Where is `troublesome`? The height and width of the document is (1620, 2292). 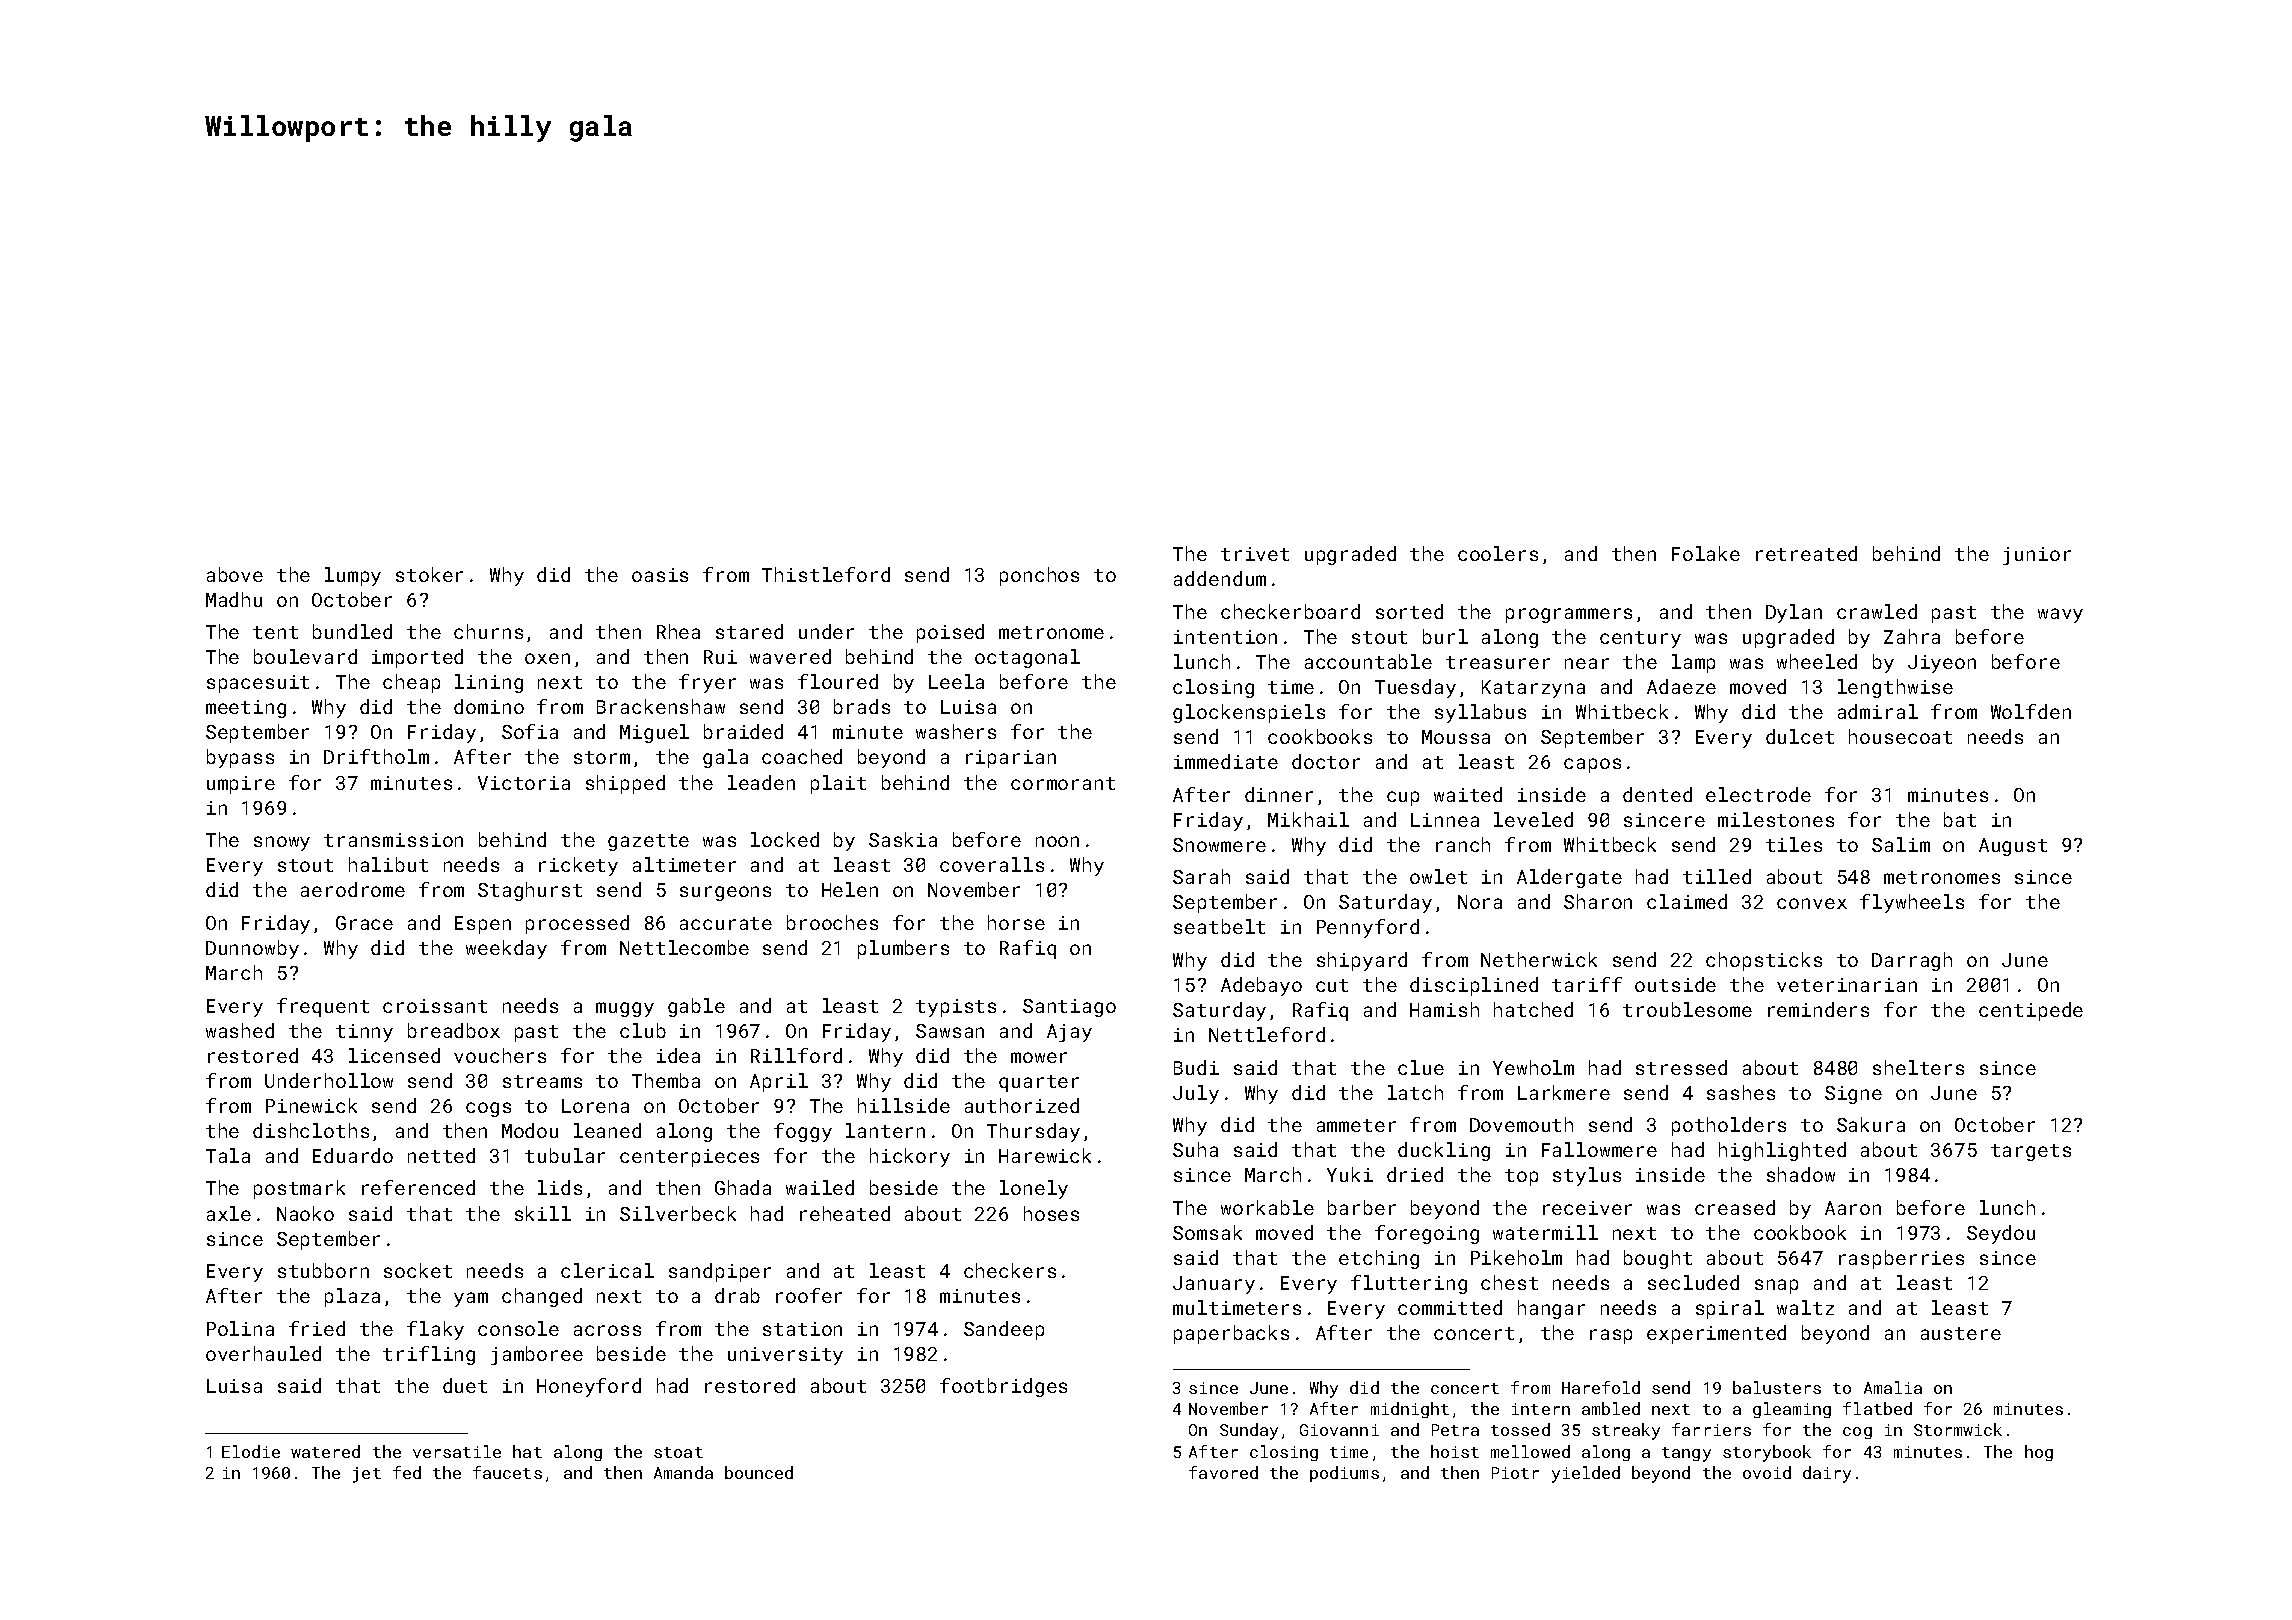
troublesome is located at coordinates (1687, 1009).
